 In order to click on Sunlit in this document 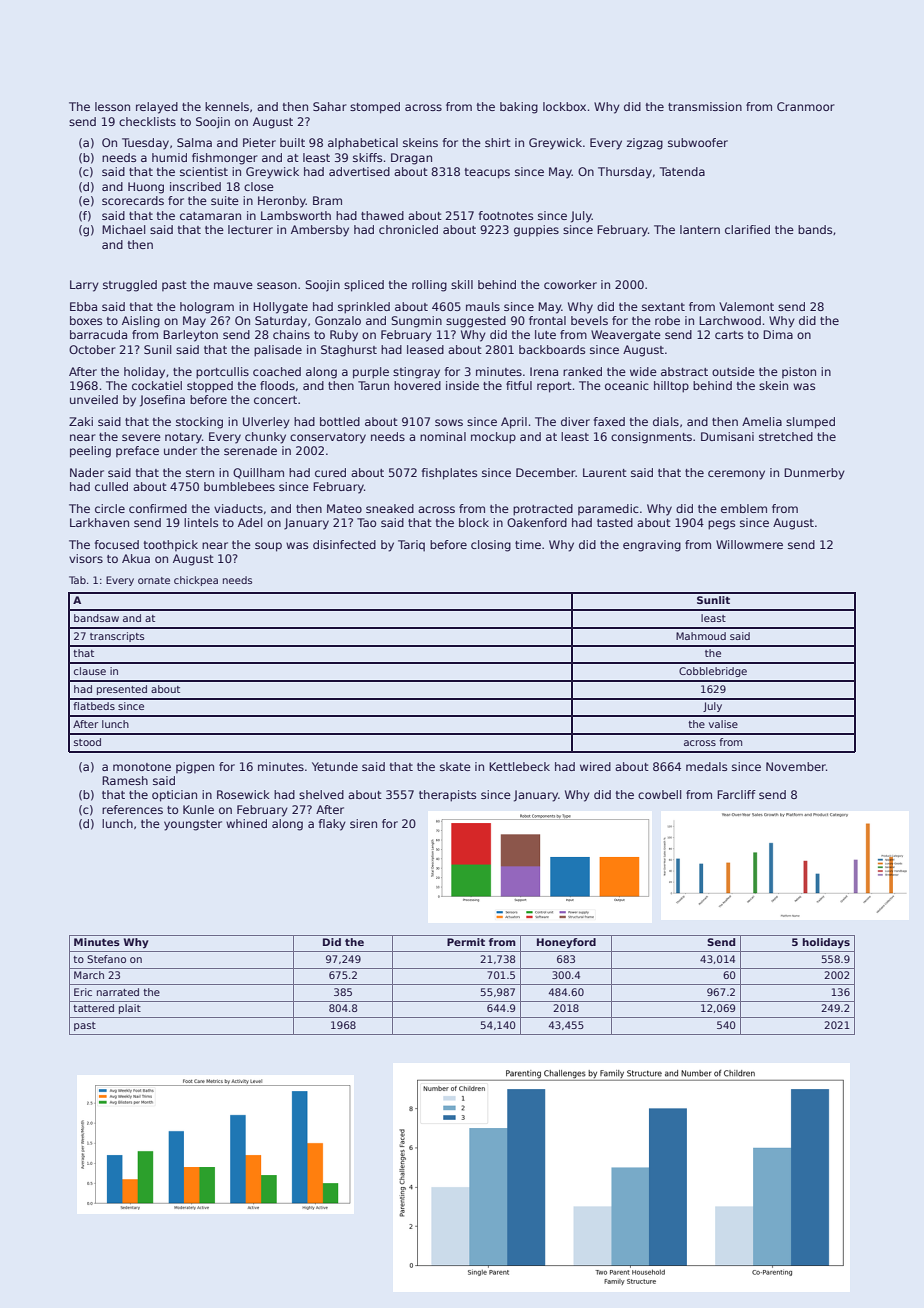, I will do `click(713, 600)`.
